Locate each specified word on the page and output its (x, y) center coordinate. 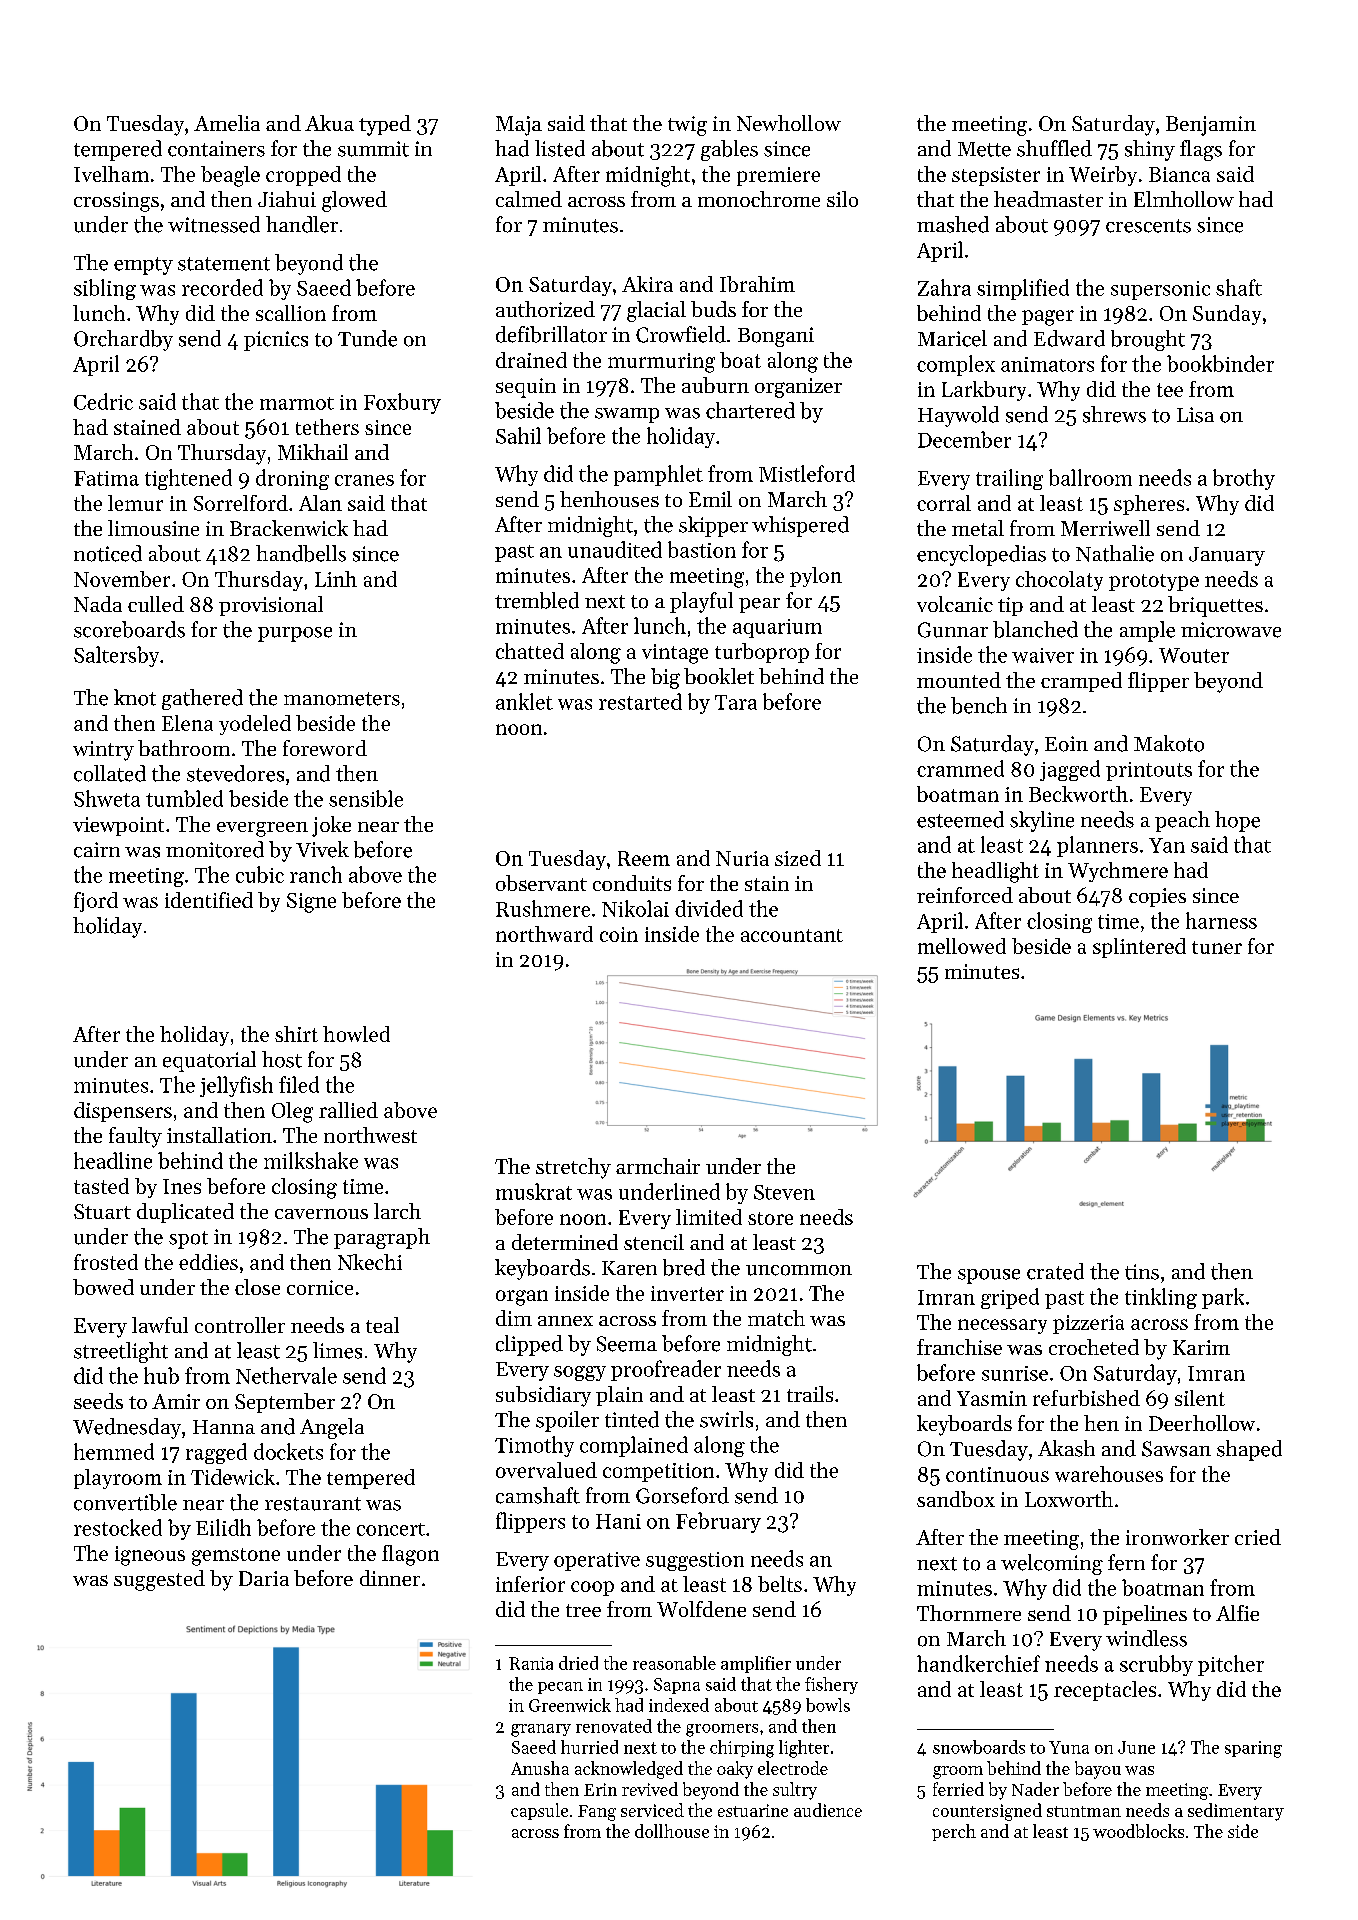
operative (597, 1561)
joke (331, 826)
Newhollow (789, 123)
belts (780, 1584)
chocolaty (1059, 581)
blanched (1035, 629)
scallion (291, 313)
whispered (800, 526)
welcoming (1052, 1564)
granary (541, 1730)
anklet (524, 701)
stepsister (996, 176)
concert (391, 1529)
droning (292, 479)
